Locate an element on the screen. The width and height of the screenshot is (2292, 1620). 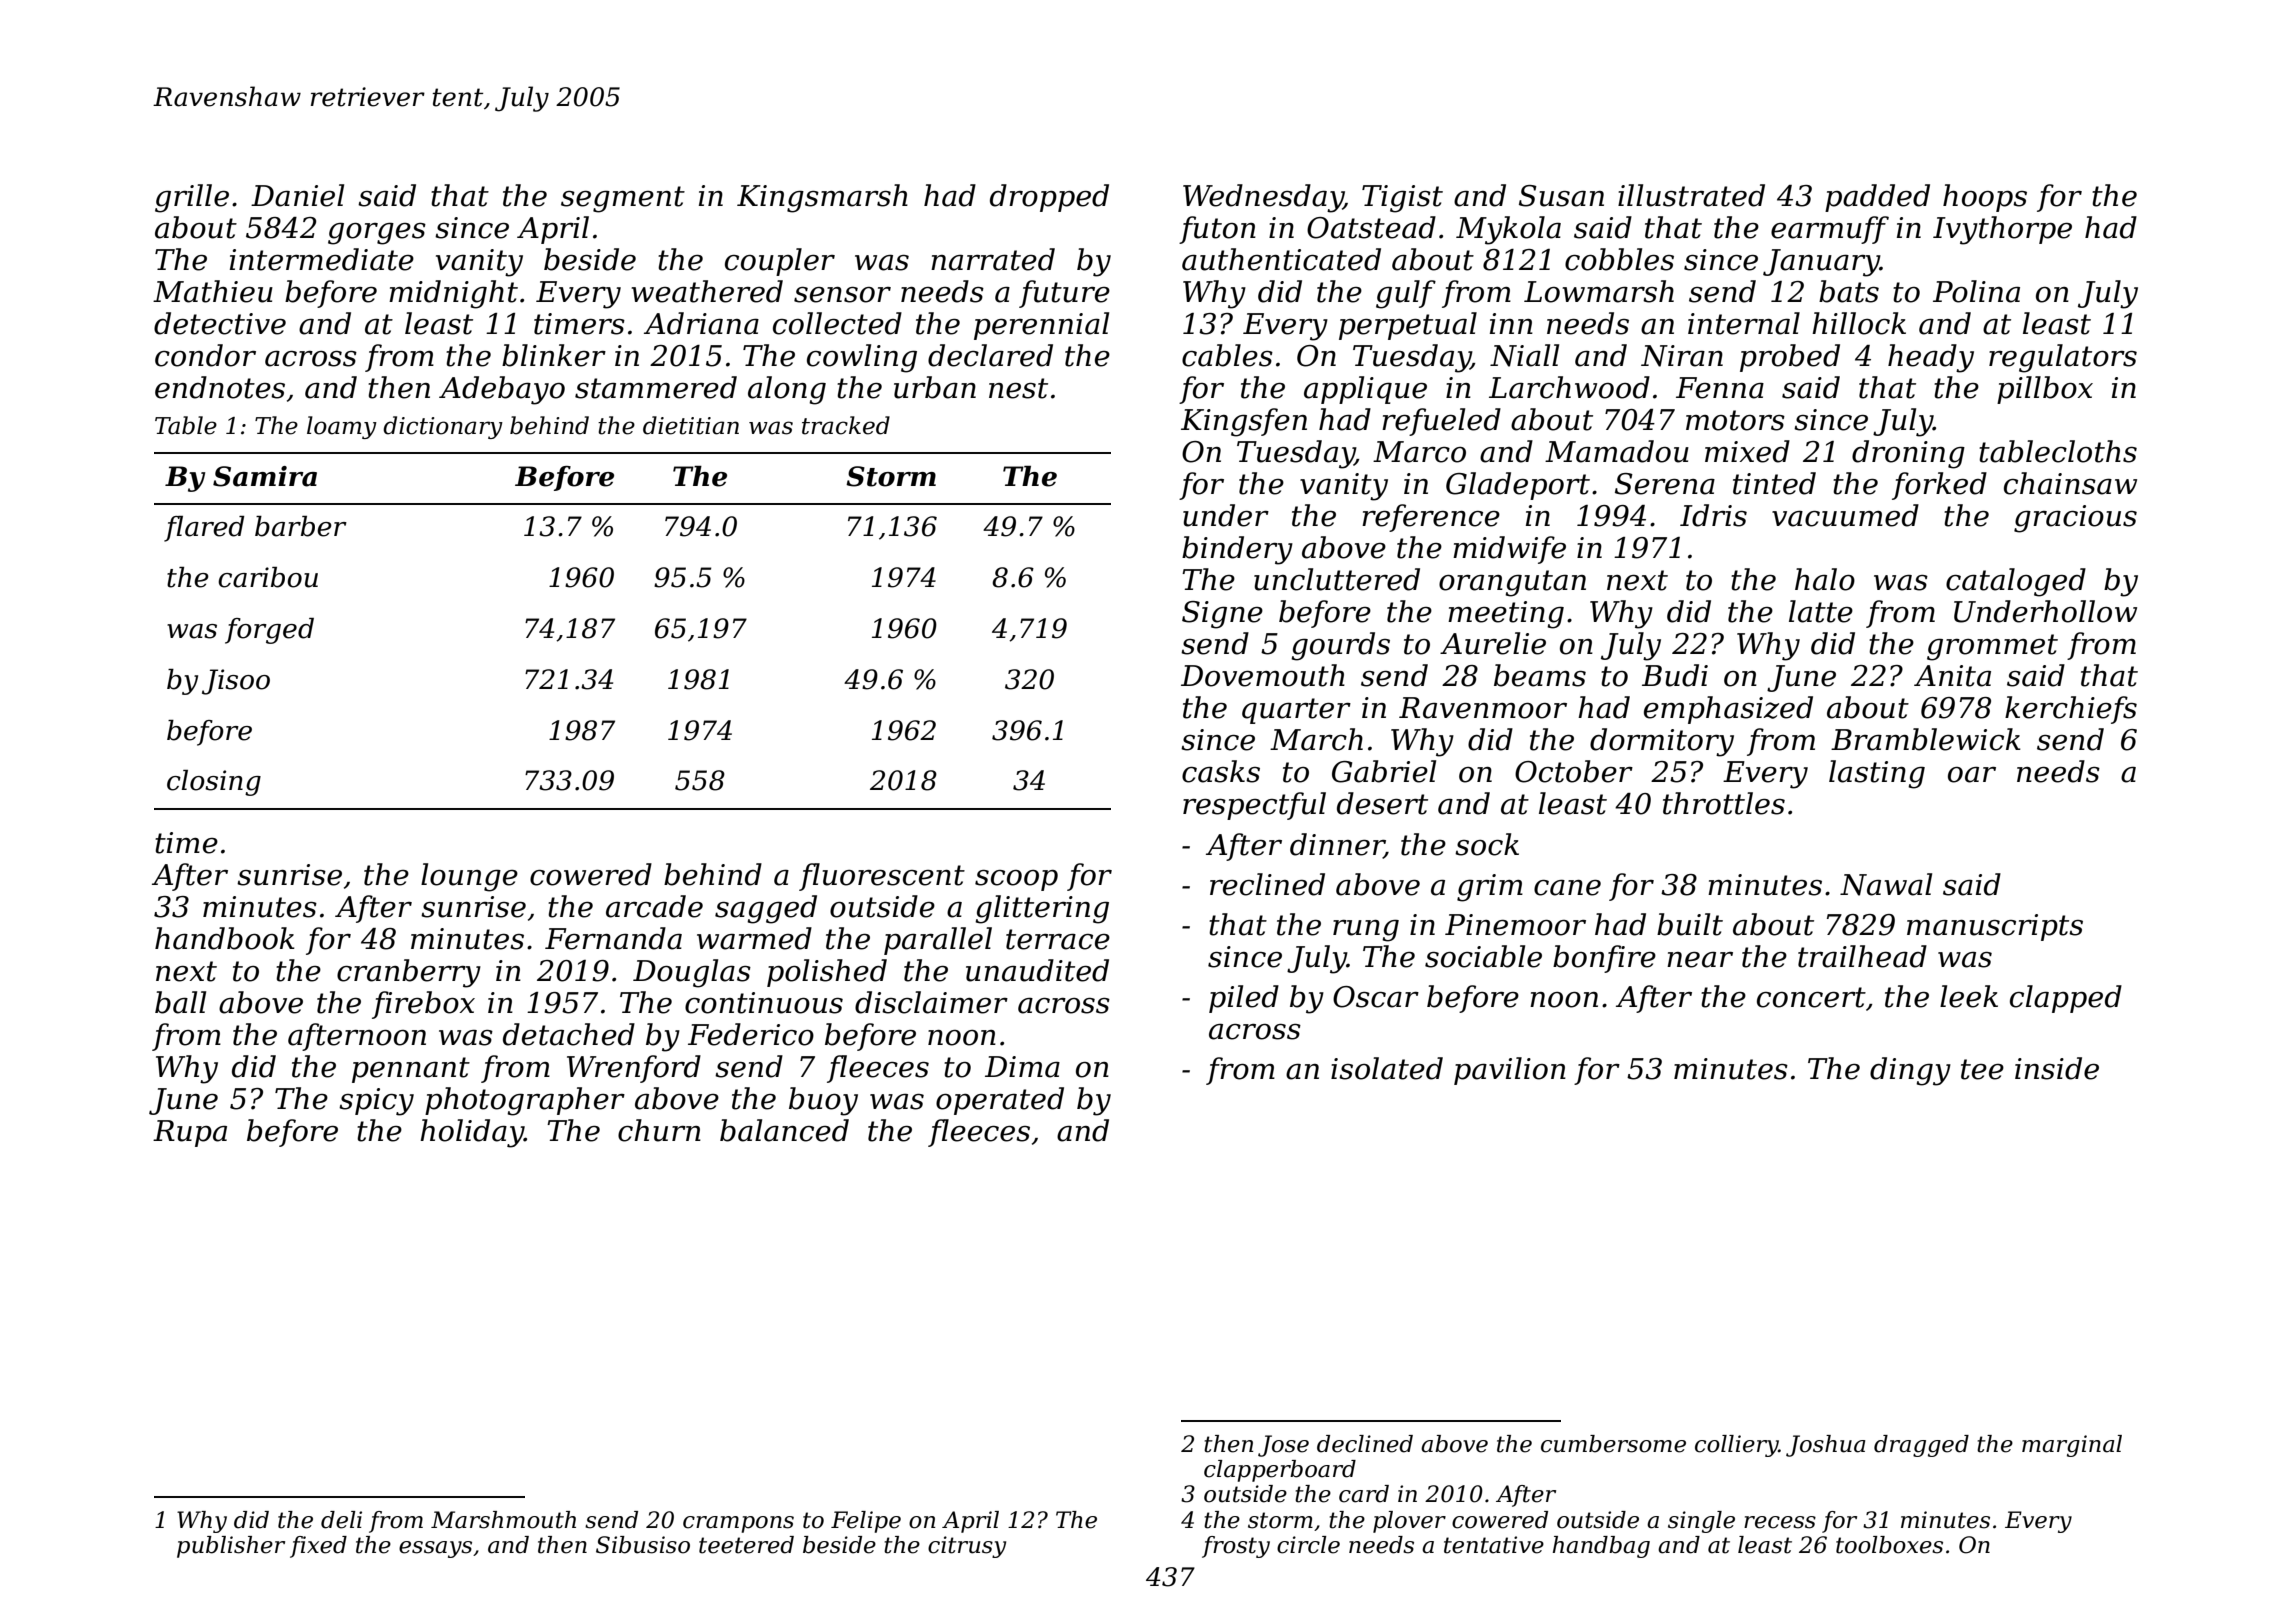
Wednesday is located at coordinates (1263, 198).
